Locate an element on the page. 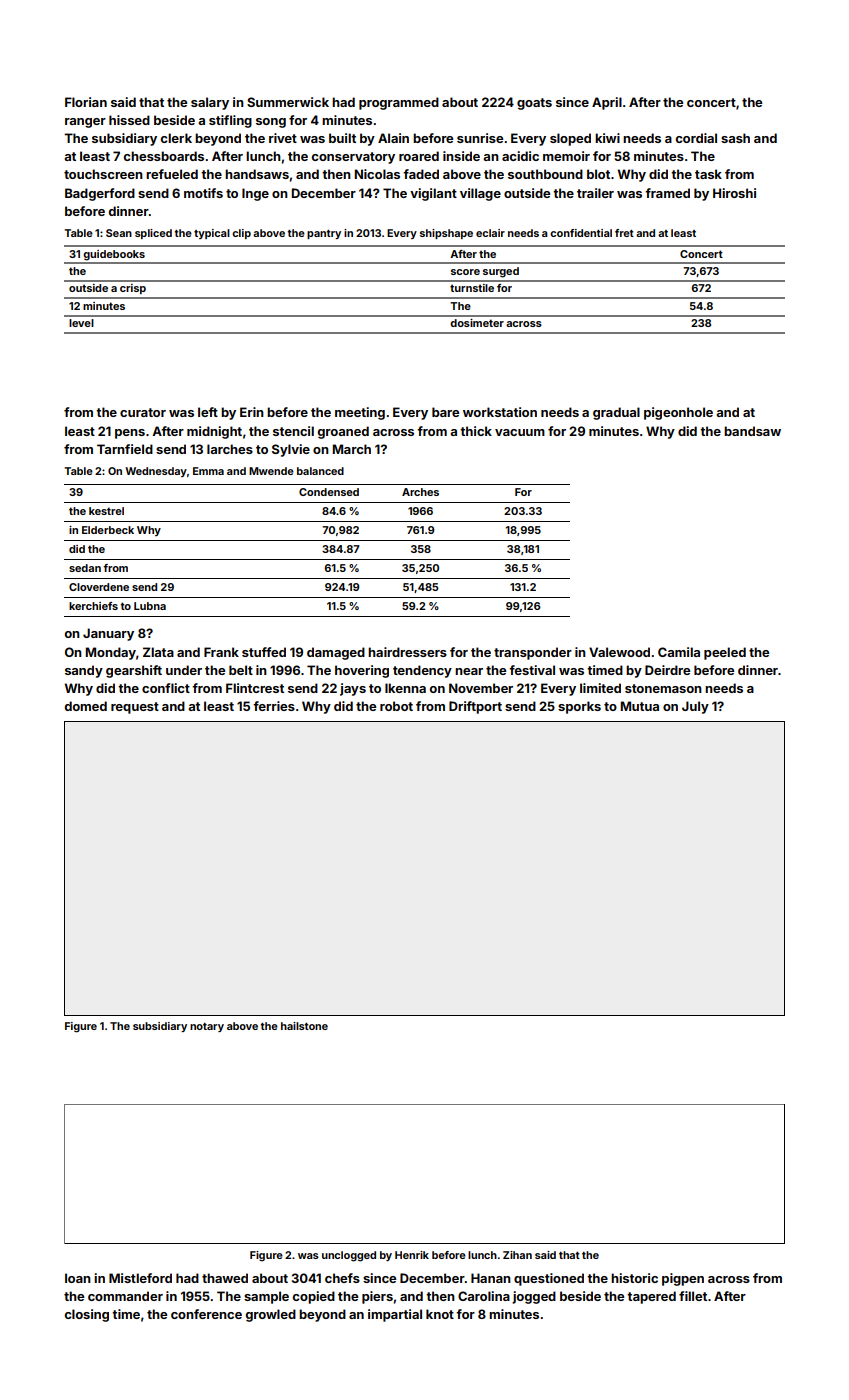 The width and height of the page is (849, 1400). hailstone is located at coordinates (304, 1026).
